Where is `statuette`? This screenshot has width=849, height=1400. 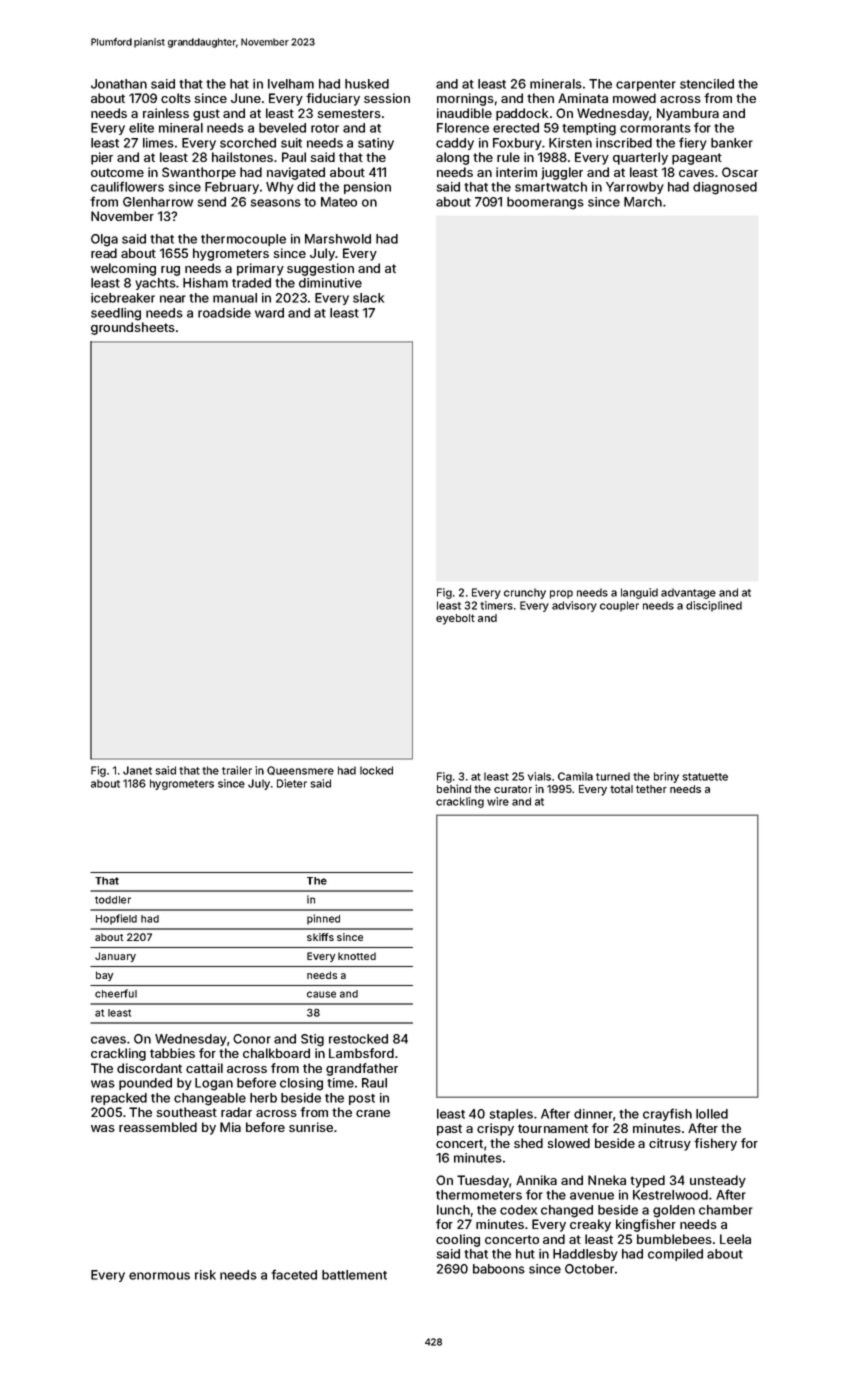 statuette is located at coordinates (705, 777).
